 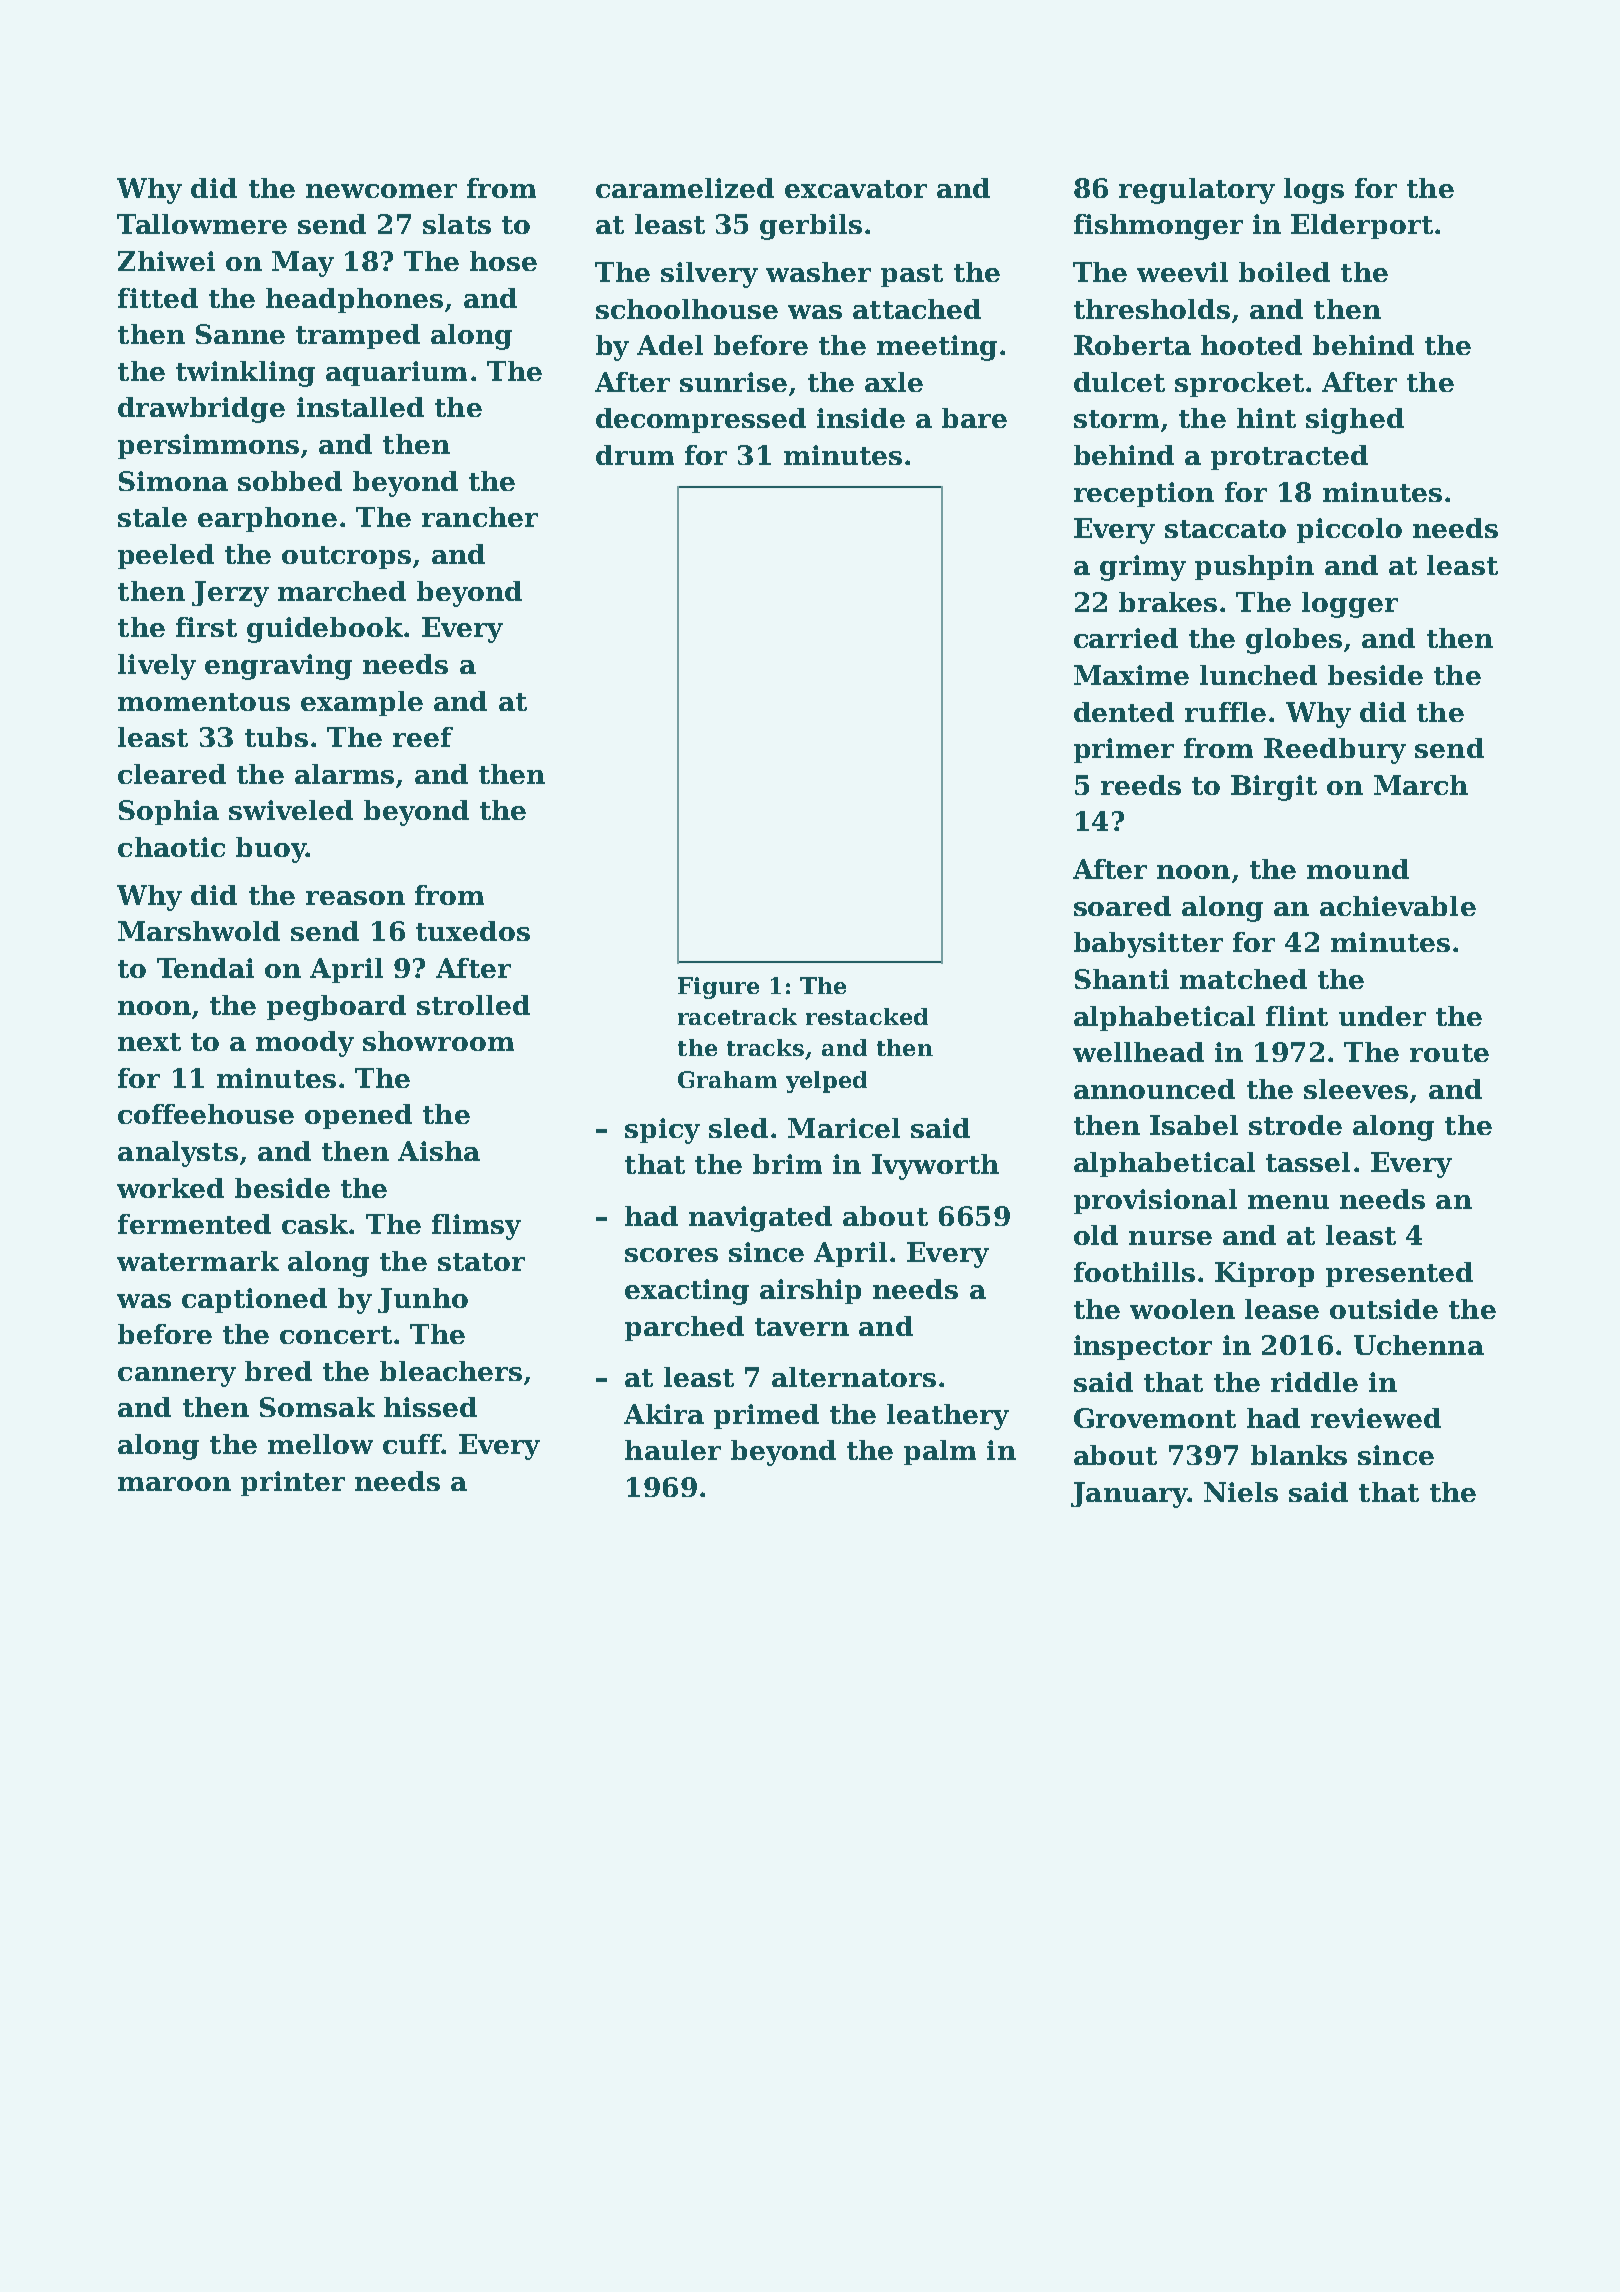 I want to click on logs, so click(x=1314, y=191).
